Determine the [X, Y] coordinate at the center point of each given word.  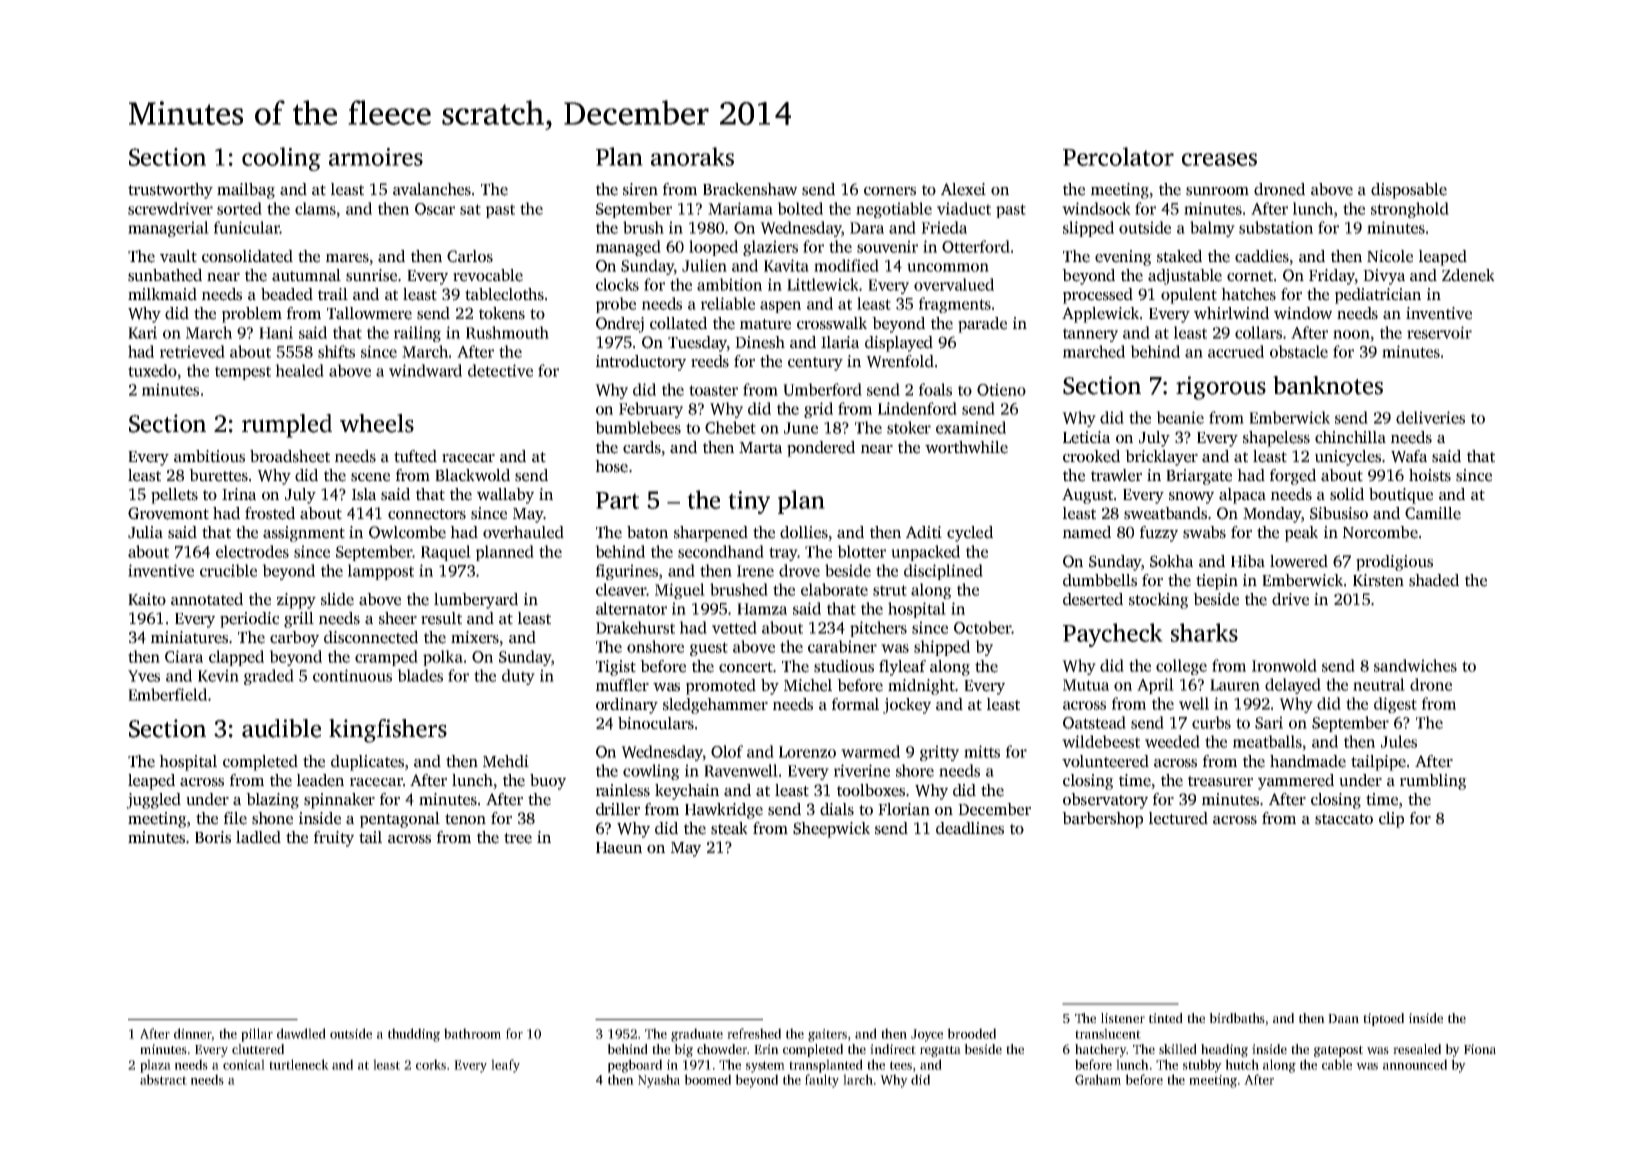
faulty [822, 1081]
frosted [270, 513]
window [1303, 313]
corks [431, 1064]
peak [1301, 534]
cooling [281, 159]
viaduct [964, 208]
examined [971, 427]
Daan [1343, 1018]
